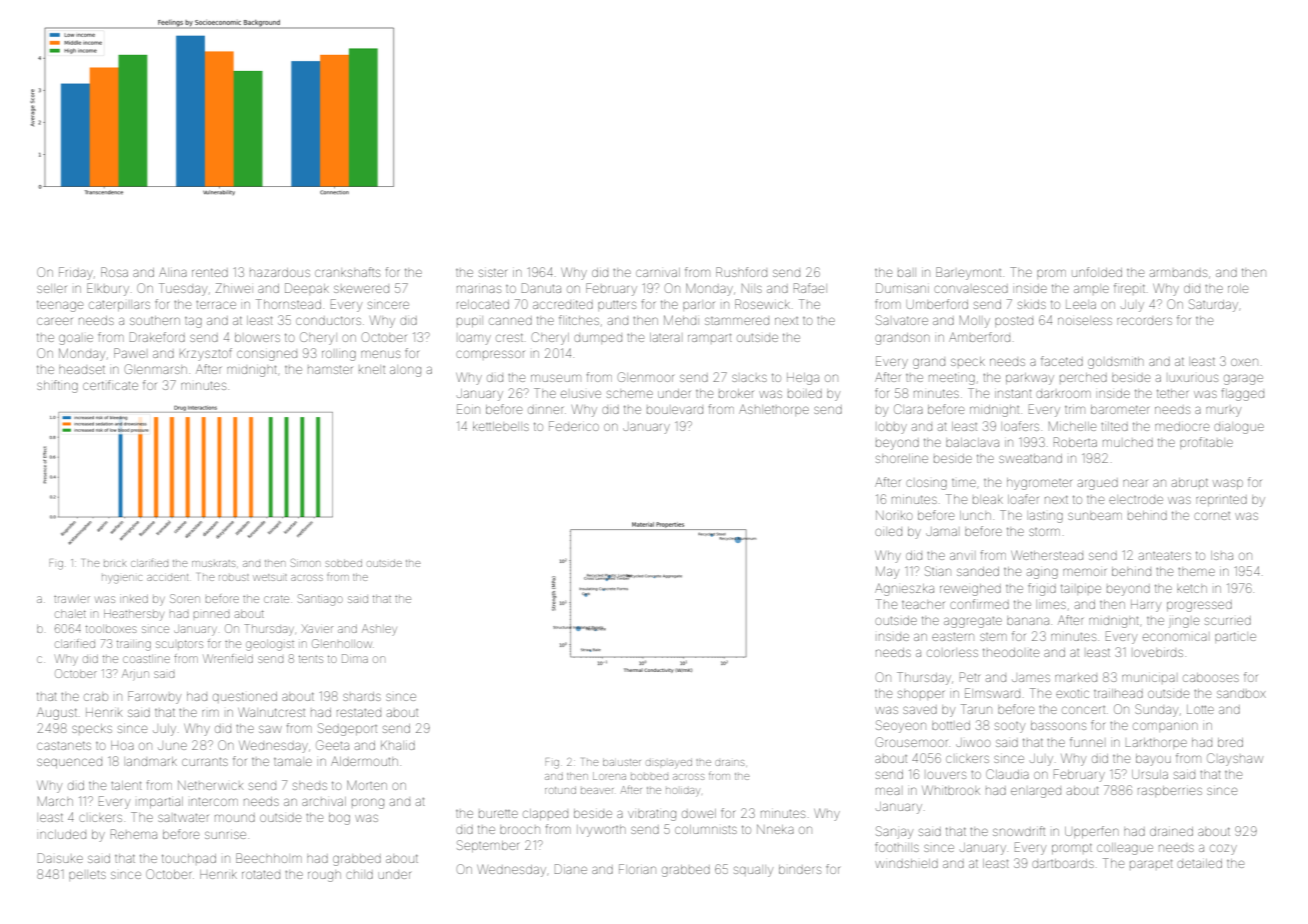 Image resolution: width=1308 pixels, height=924 pixels. What do you see at coordinates (741, 272) in the image?
I see `Rushford` at bounding box center [741, 272].
